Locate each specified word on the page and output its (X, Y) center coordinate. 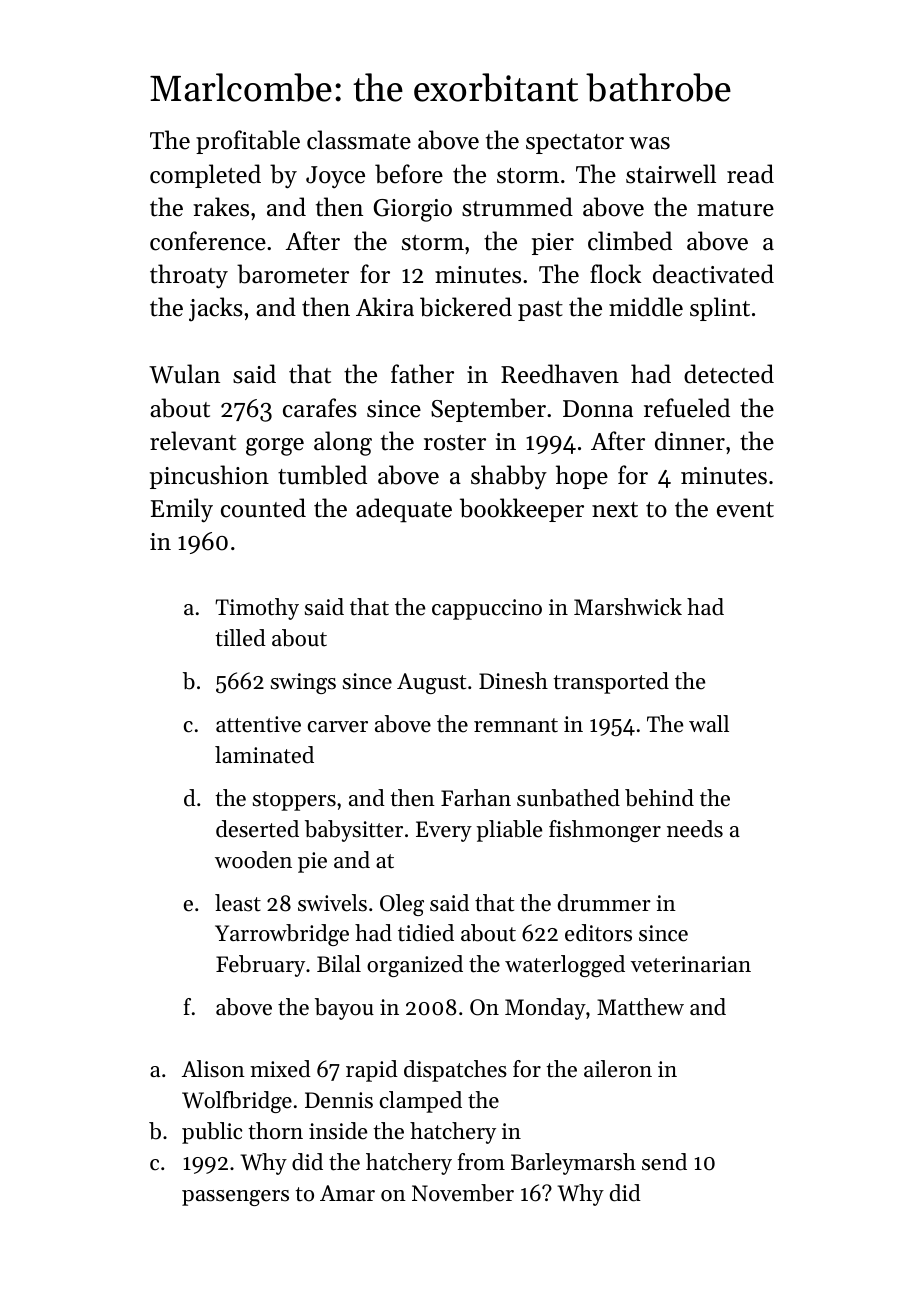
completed (205, 176)
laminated (264, 755)
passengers (235, 1198)
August (431, 683)
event (745, 510)
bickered (466, 307)
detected (729, 374)
